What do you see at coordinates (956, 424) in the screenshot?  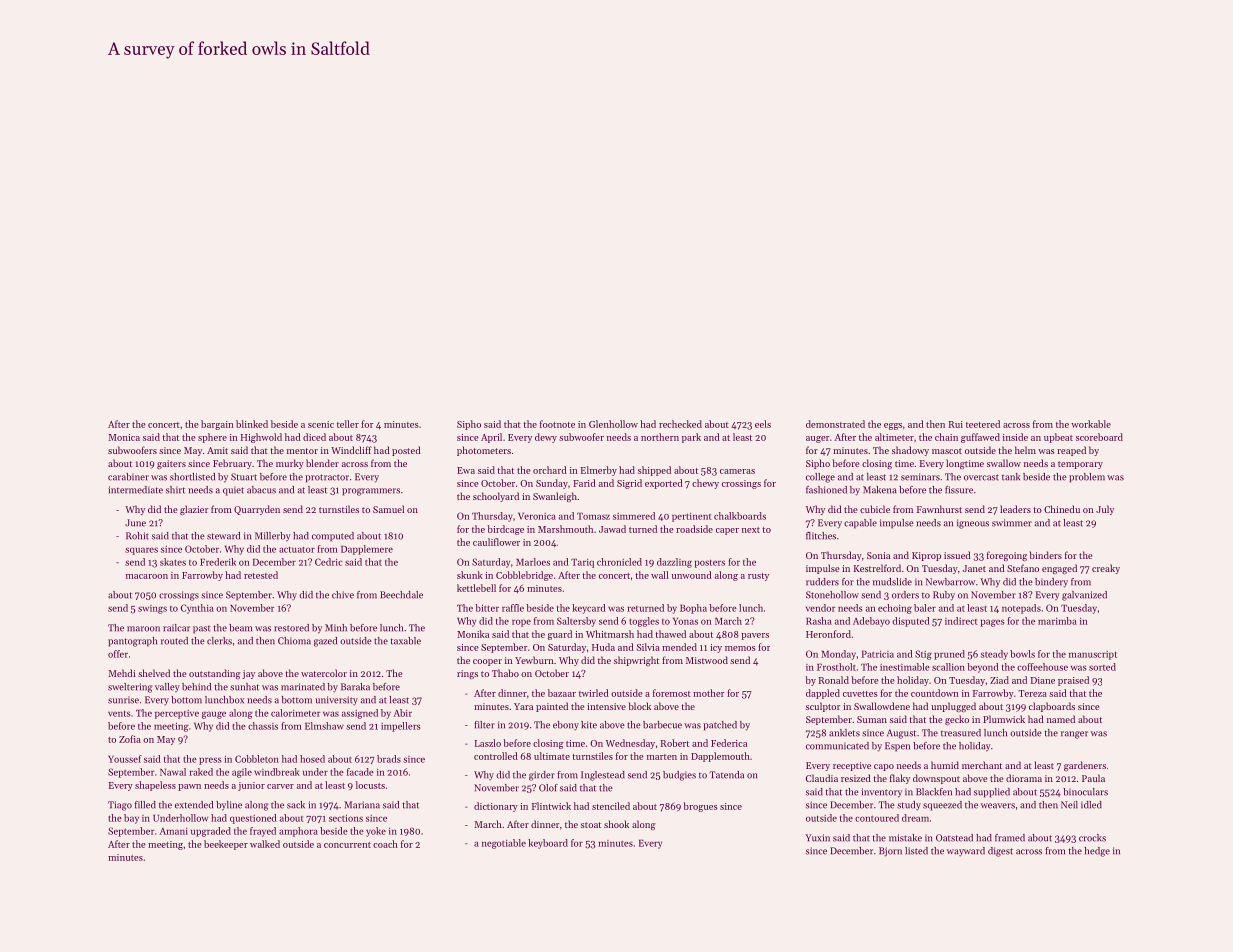 I see `Rui` at bounding box center [956, 424].
